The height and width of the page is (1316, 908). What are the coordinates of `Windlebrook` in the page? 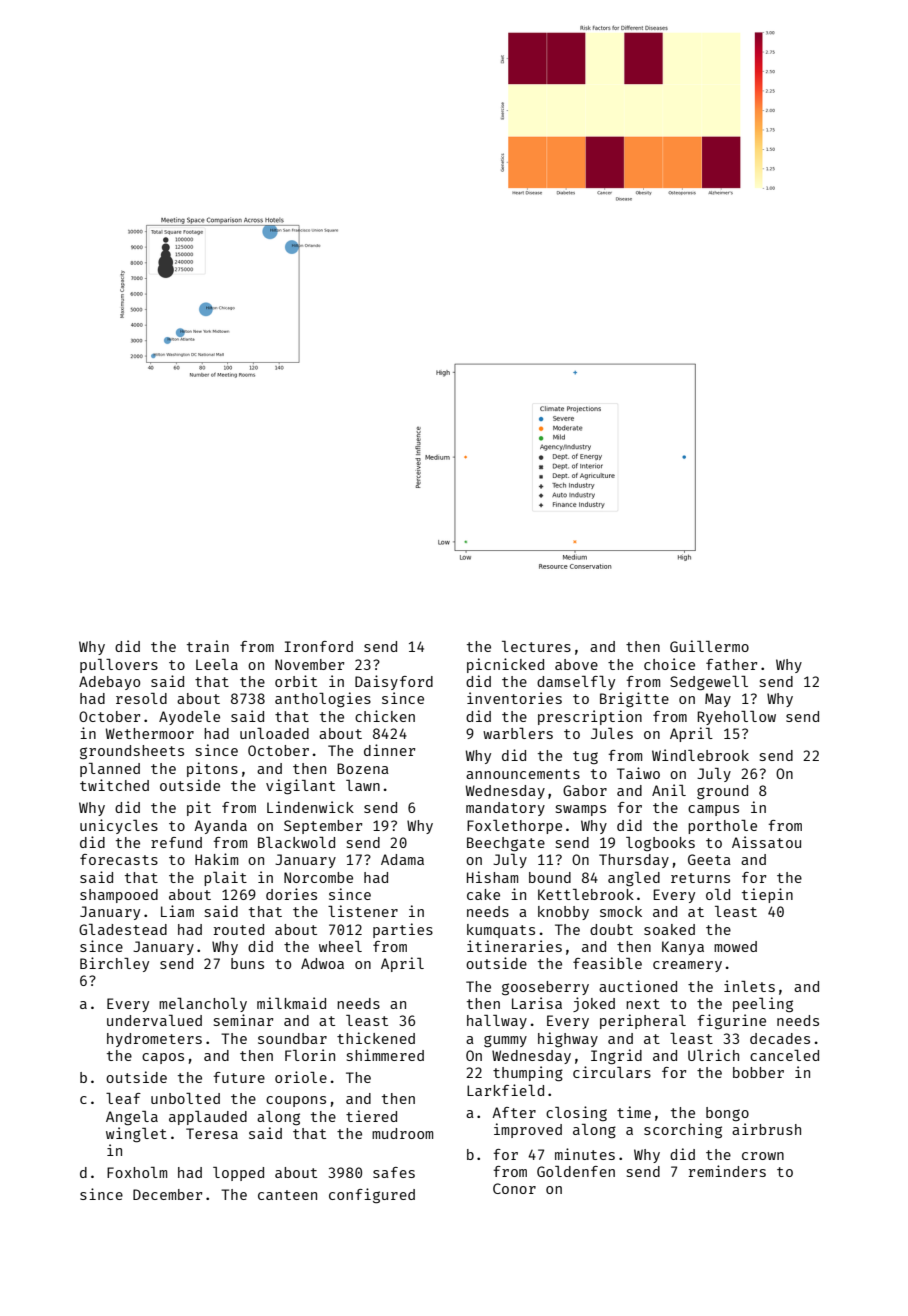 It's located at (700, 755).
